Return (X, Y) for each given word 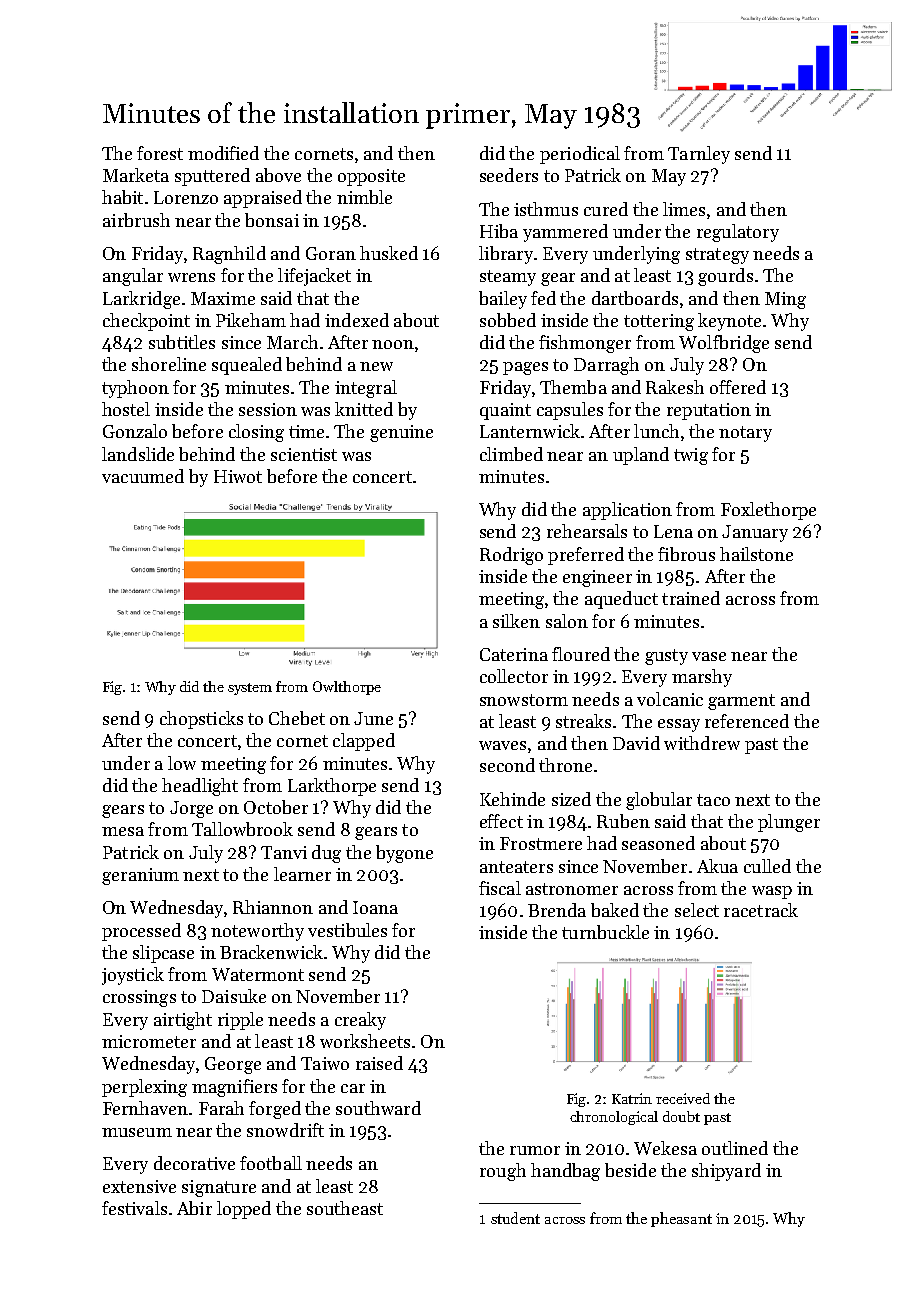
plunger (789, 823)
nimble (364, 197)
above (278, 175)
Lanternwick (530, 431)
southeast (345, 1208)
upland (641, 456)
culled (767, 866)
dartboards (635, 298)
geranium (140, 876)
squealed (247, 366)
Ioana (375, 907)
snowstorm (524, 700)
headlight (200, 787)
